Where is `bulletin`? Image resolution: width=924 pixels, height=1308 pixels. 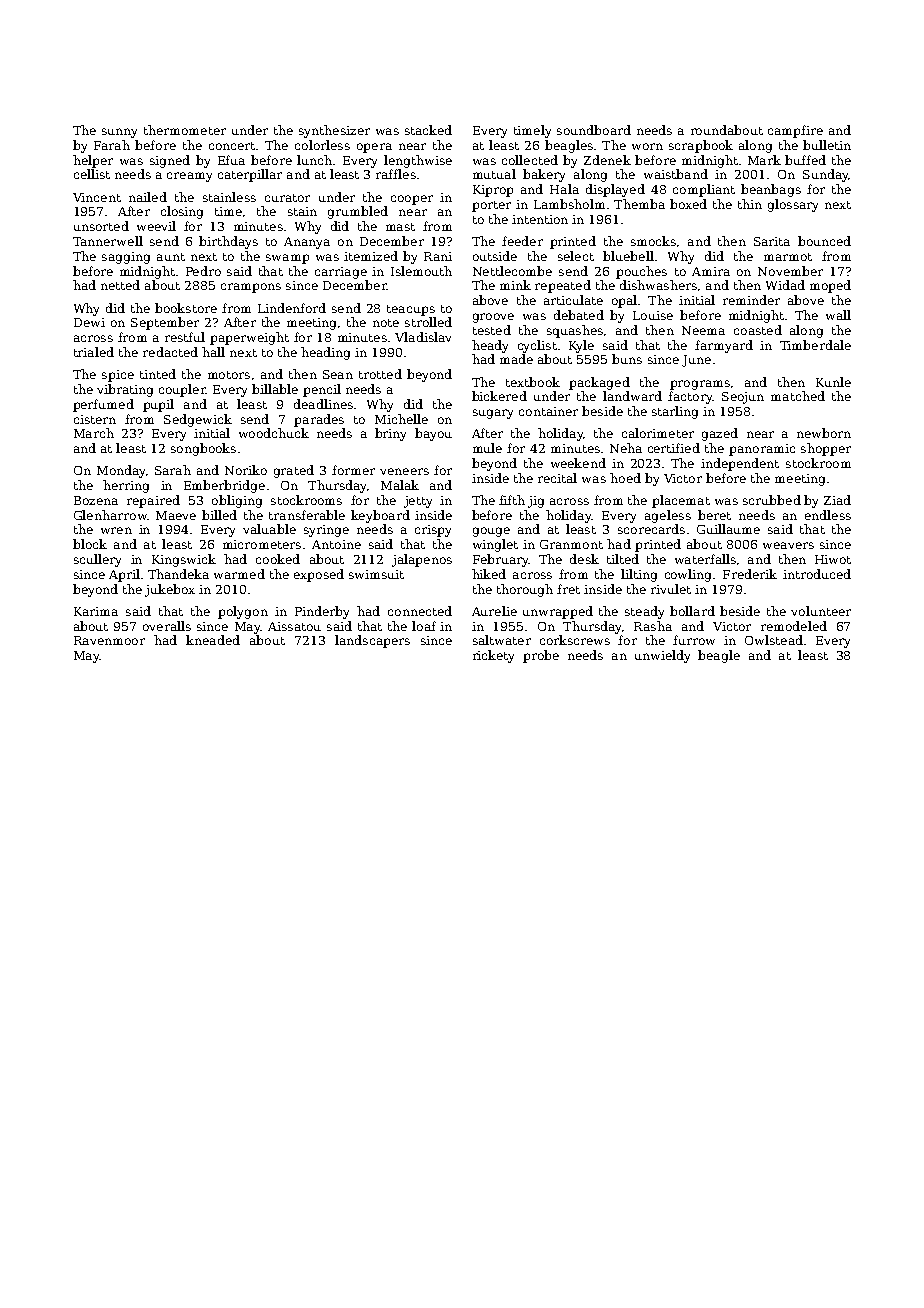 bulletin is located at coordinates (827, 145).
